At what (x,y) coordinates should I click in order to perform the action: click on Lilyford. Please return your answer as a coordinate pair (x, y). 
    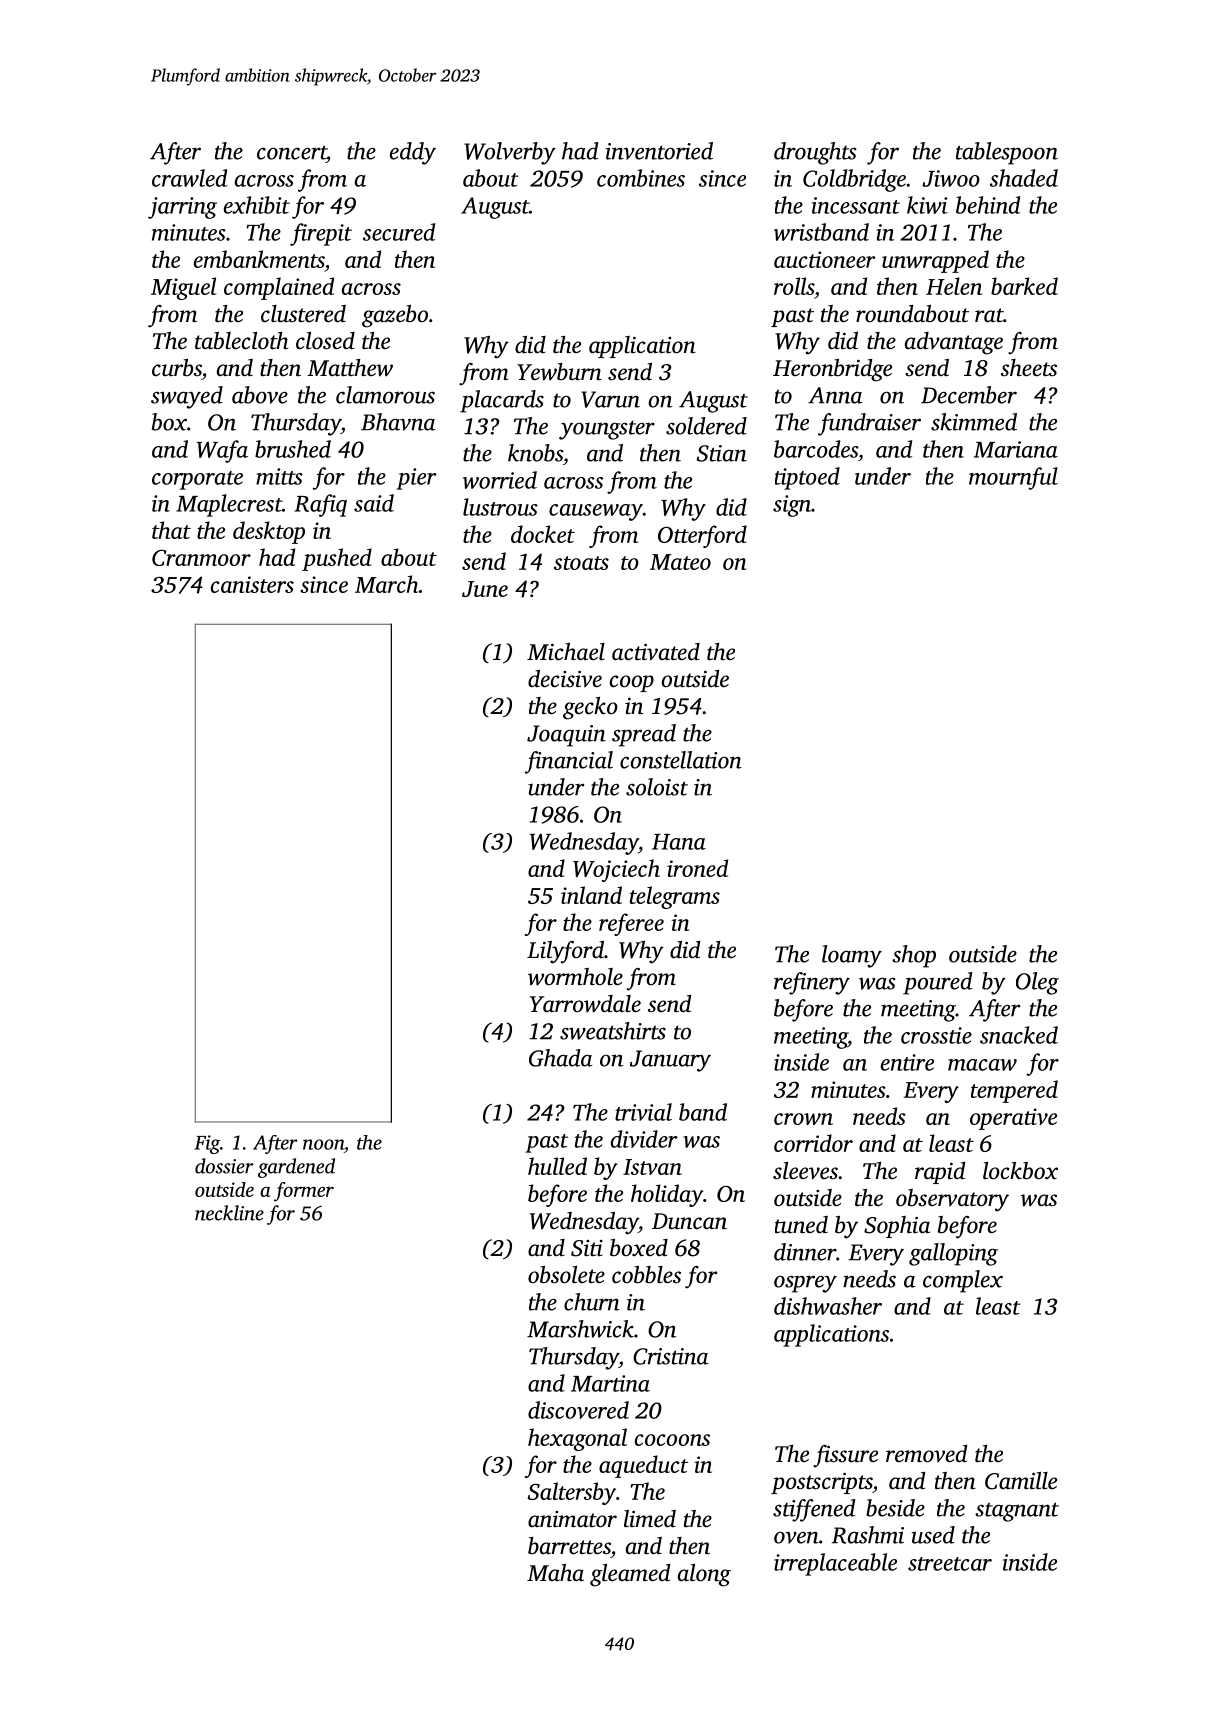
    Looking at the image, I should click on (565, 952).
